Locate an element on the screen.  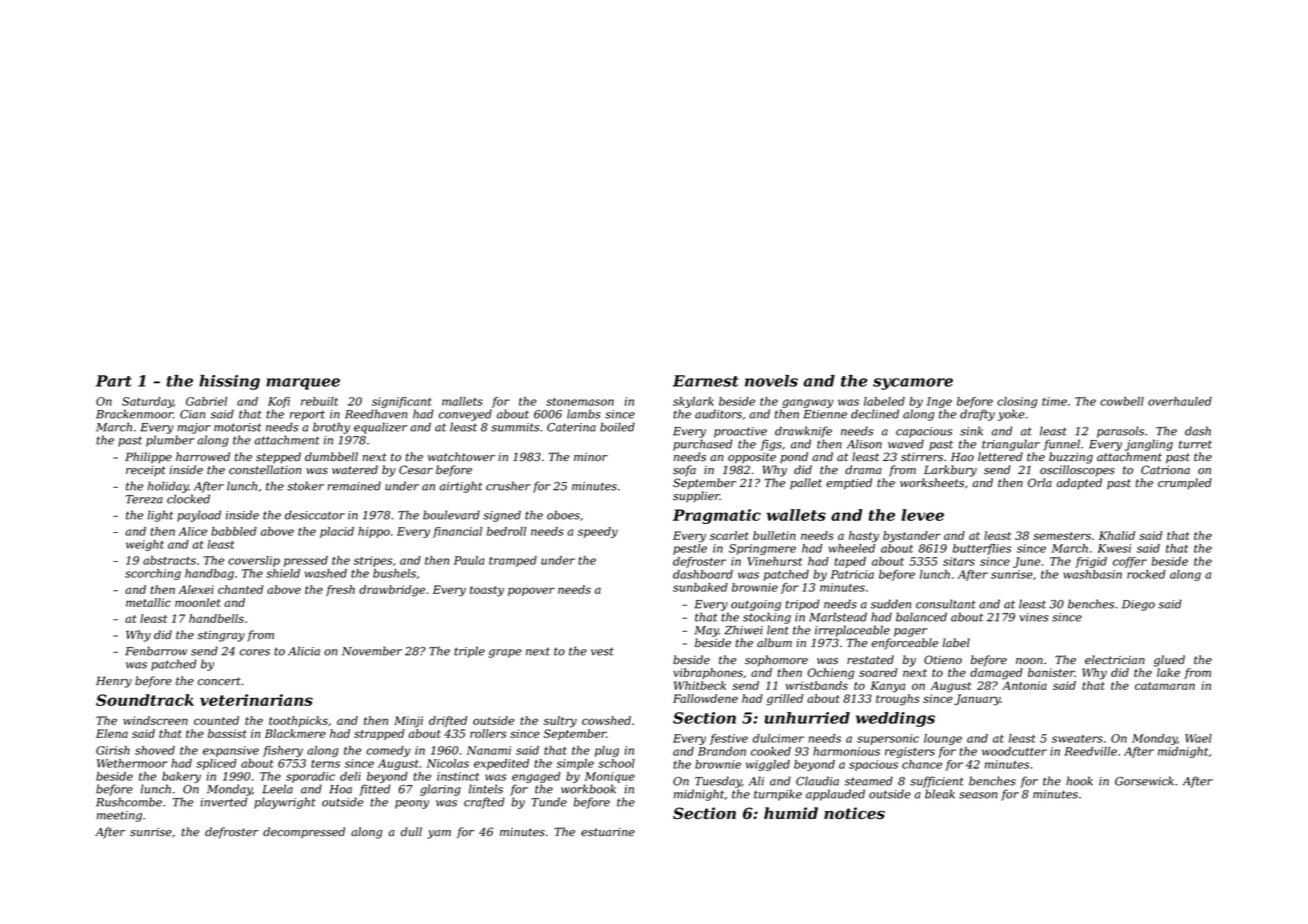
jangling is located at coordinates (1149, 445).
